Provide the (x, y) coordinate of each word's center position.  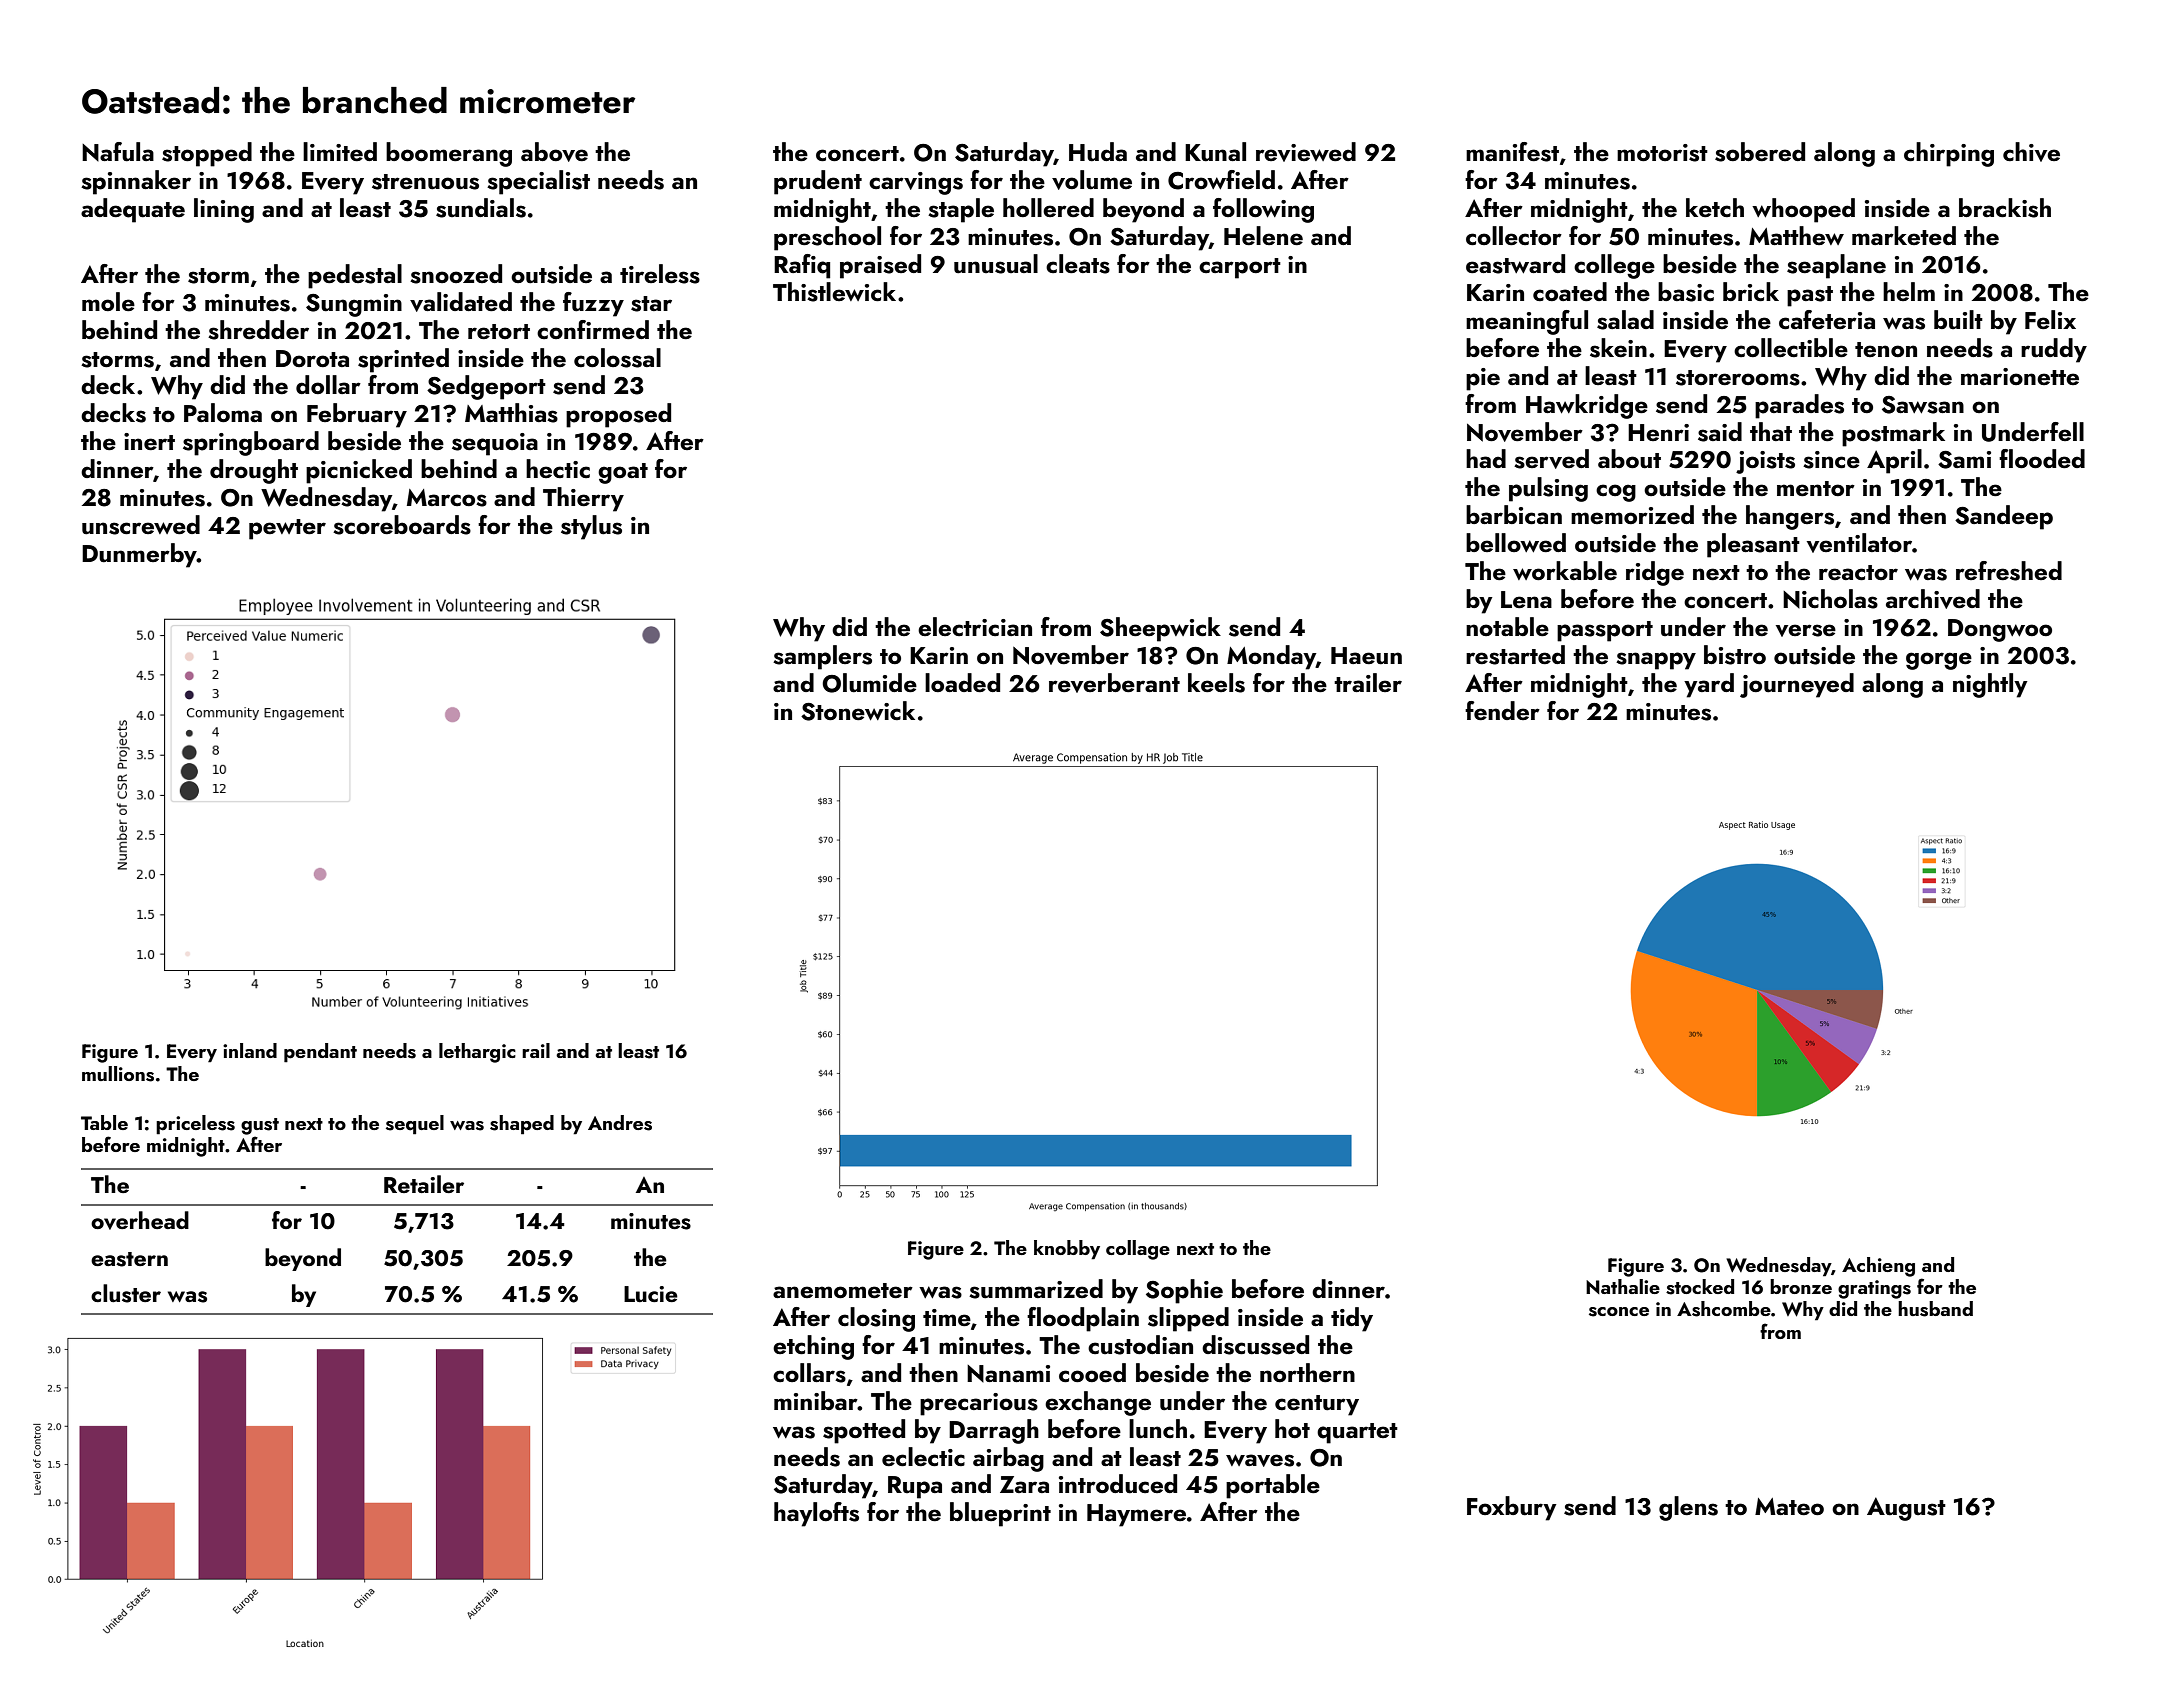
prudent (818, 182)
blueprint (1000, 1514)
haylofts (816, 1514)
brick (1751, 291)
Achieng (1878, 1267)
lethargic (477, 1053)
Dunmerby (139, 555)
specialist (538, 182)
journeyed (1797, 685)
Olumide (869, 683)
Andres (620, 1123)
